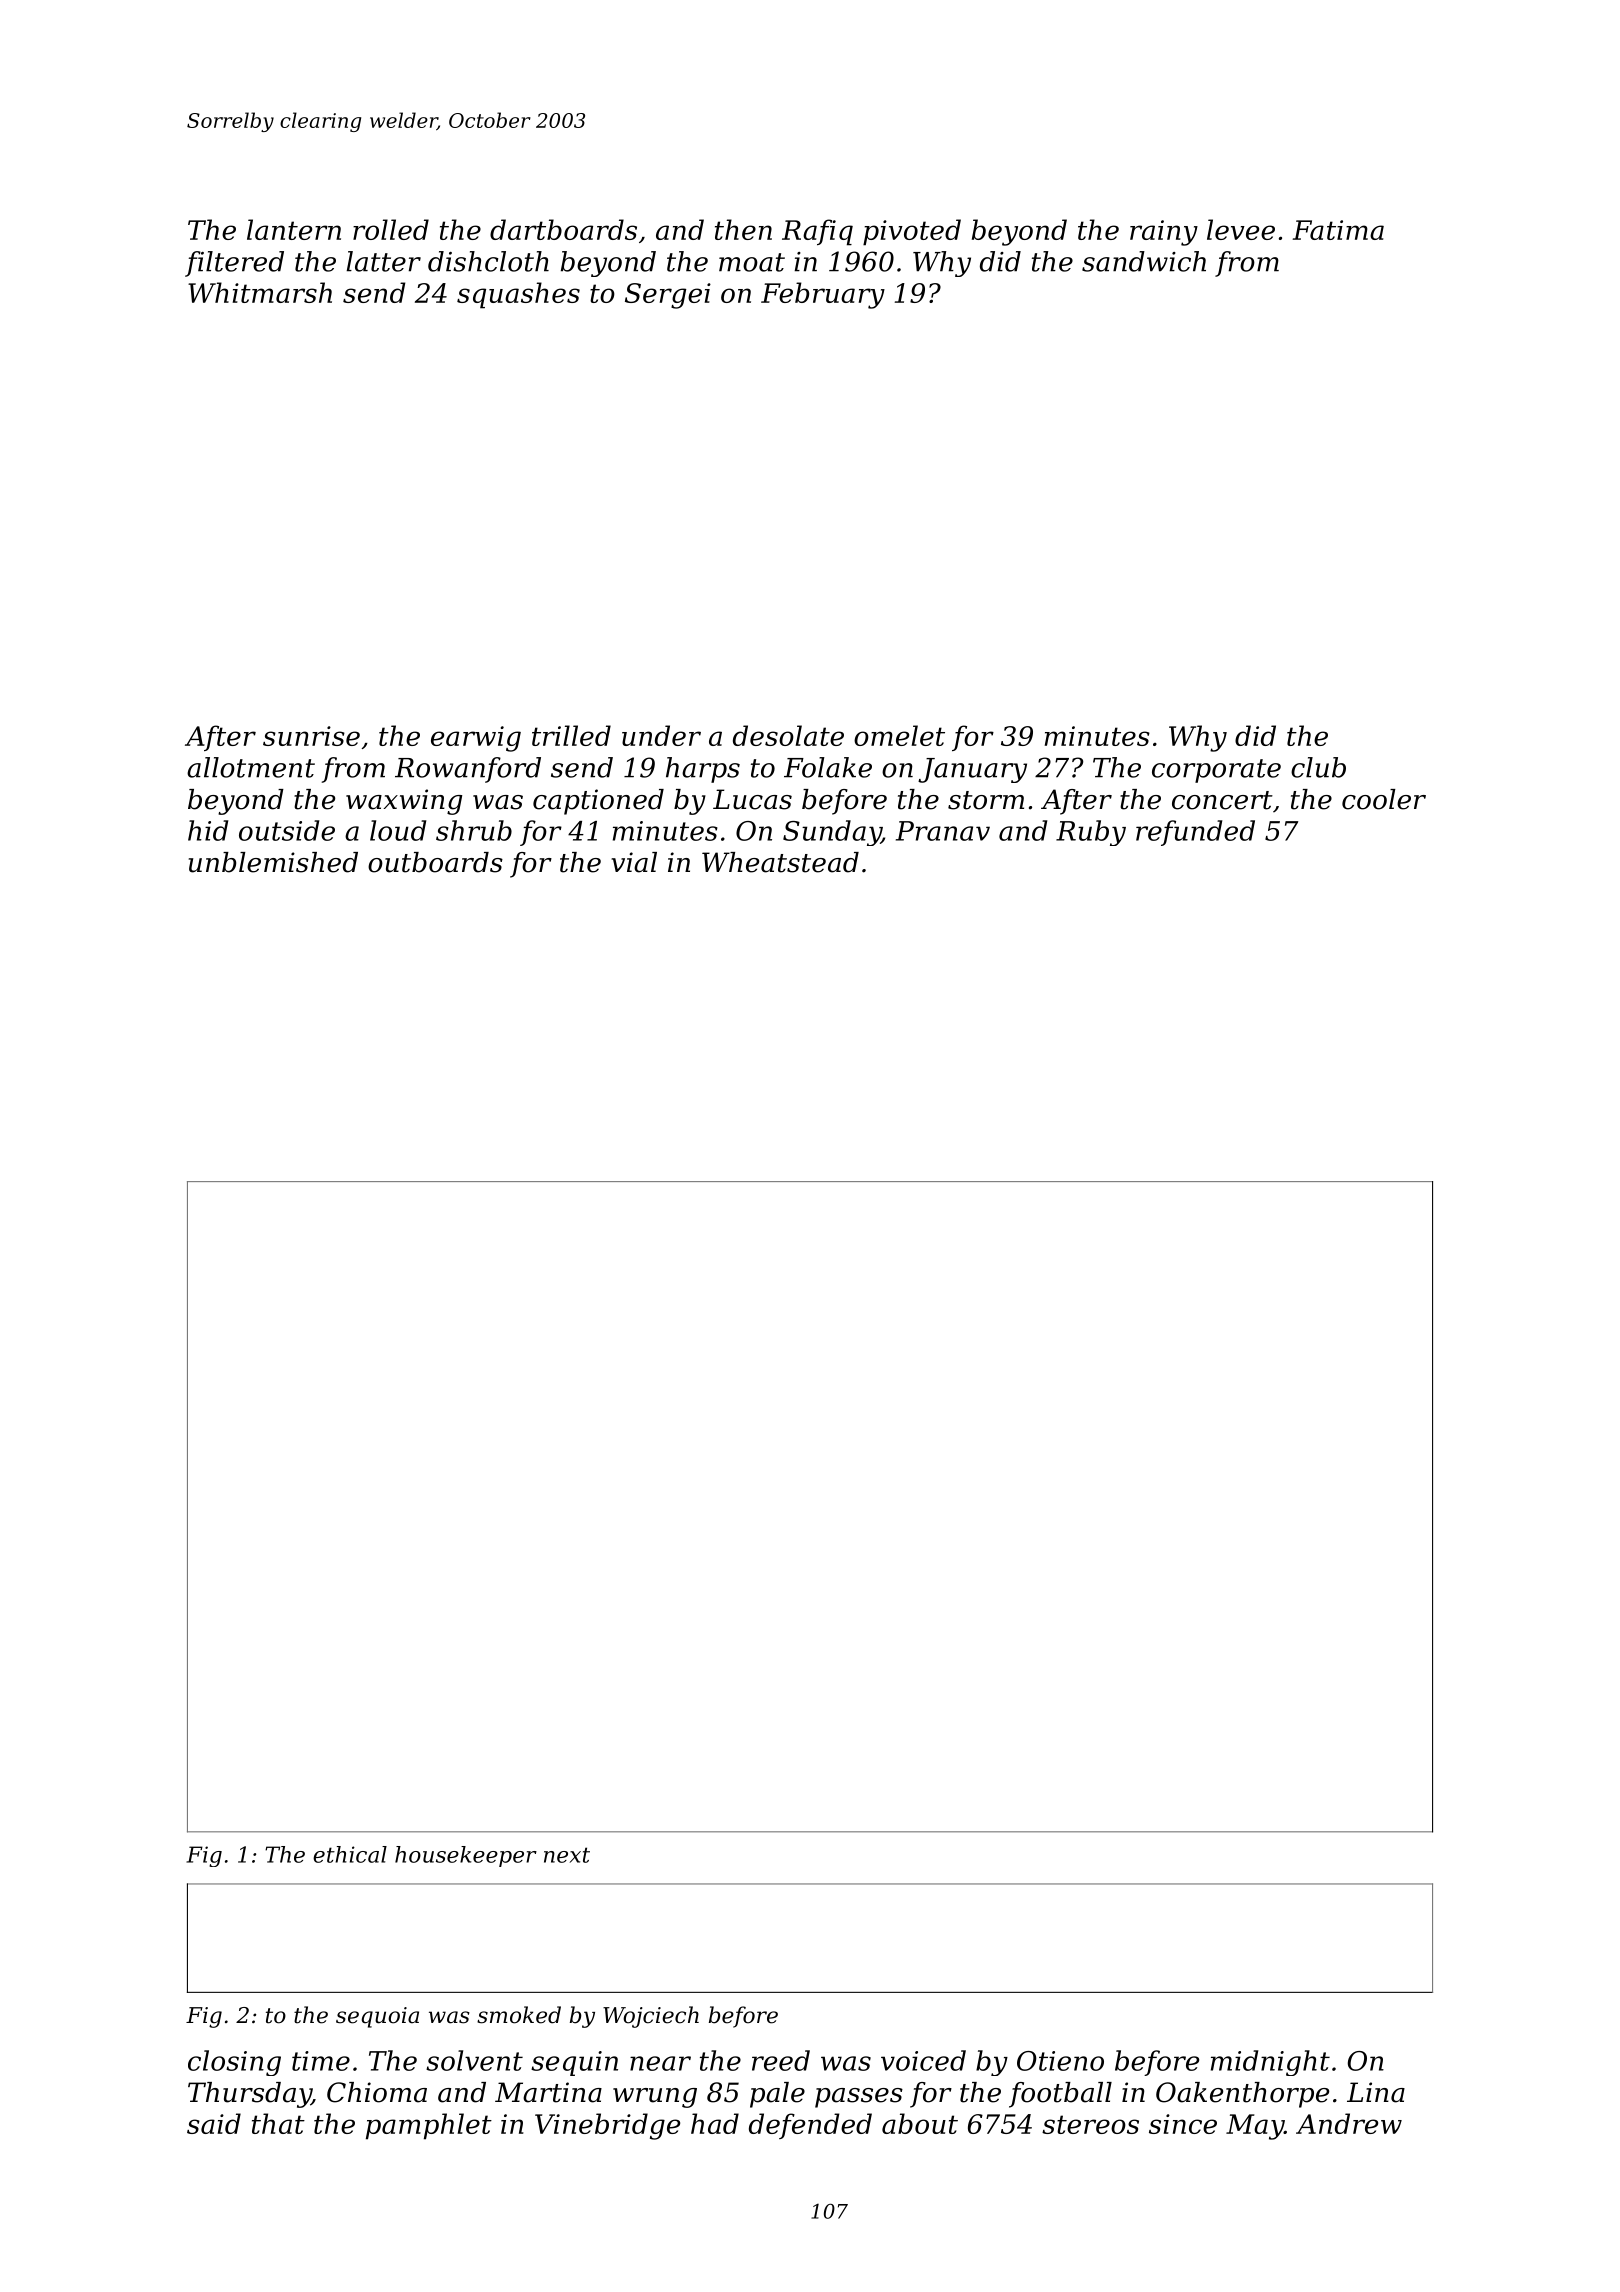 The width and height of the screenshot is (1620, 2292). I want to click on had, so click(715, 2123).
